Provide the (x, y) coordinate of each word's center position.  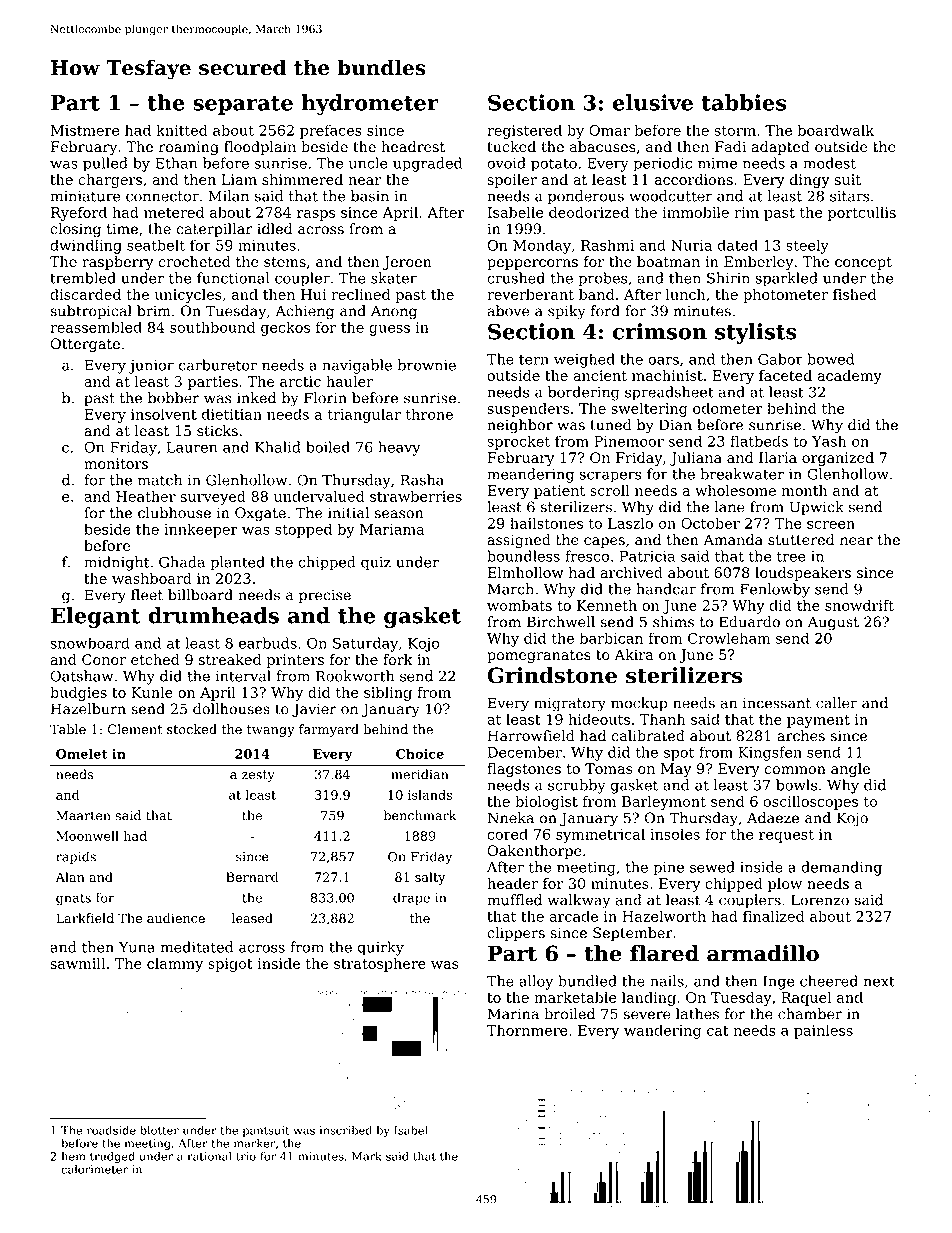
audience (176, 918)
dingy (810, 181)
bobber (173, 398)
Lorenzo (820, 900)
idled (275, 229)
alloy (536, 982)
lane (729, 507)
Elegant (96, 617)
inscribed (346, 1130)
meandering (530, 475)
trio (246, 1156)
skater (394, 278)
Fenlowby (775, 590)
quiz (376, 564)
